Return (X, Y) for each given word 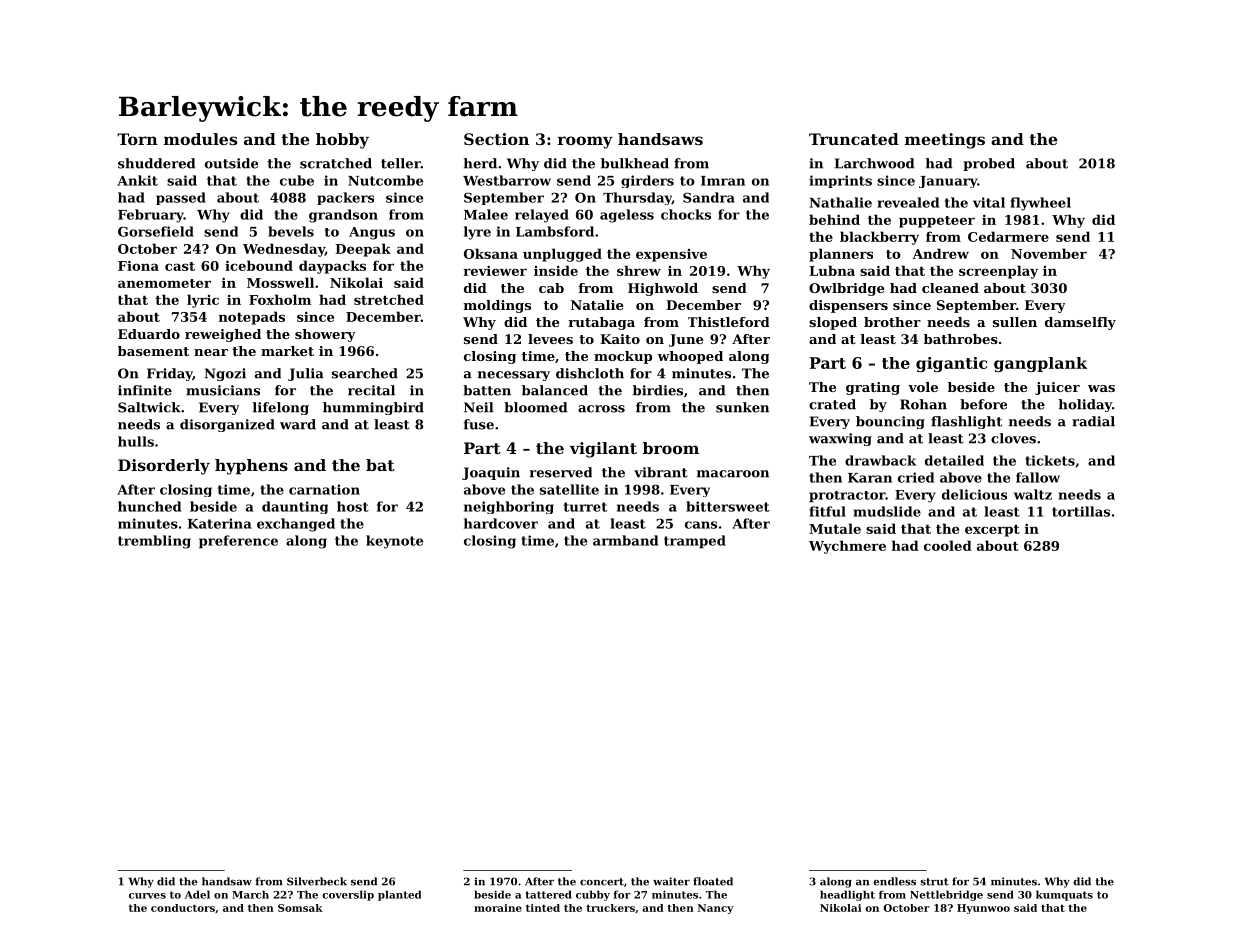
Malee (486, 214)
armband (625, 540)
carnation (324, 489)
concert (602, 882)
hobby (342, 141)
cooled (948, 545)
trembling (154, 542)
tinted (543, 908)
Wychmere (847, 547)
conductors (183, 908)
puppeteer (937, 222)
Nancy (716, 909)
